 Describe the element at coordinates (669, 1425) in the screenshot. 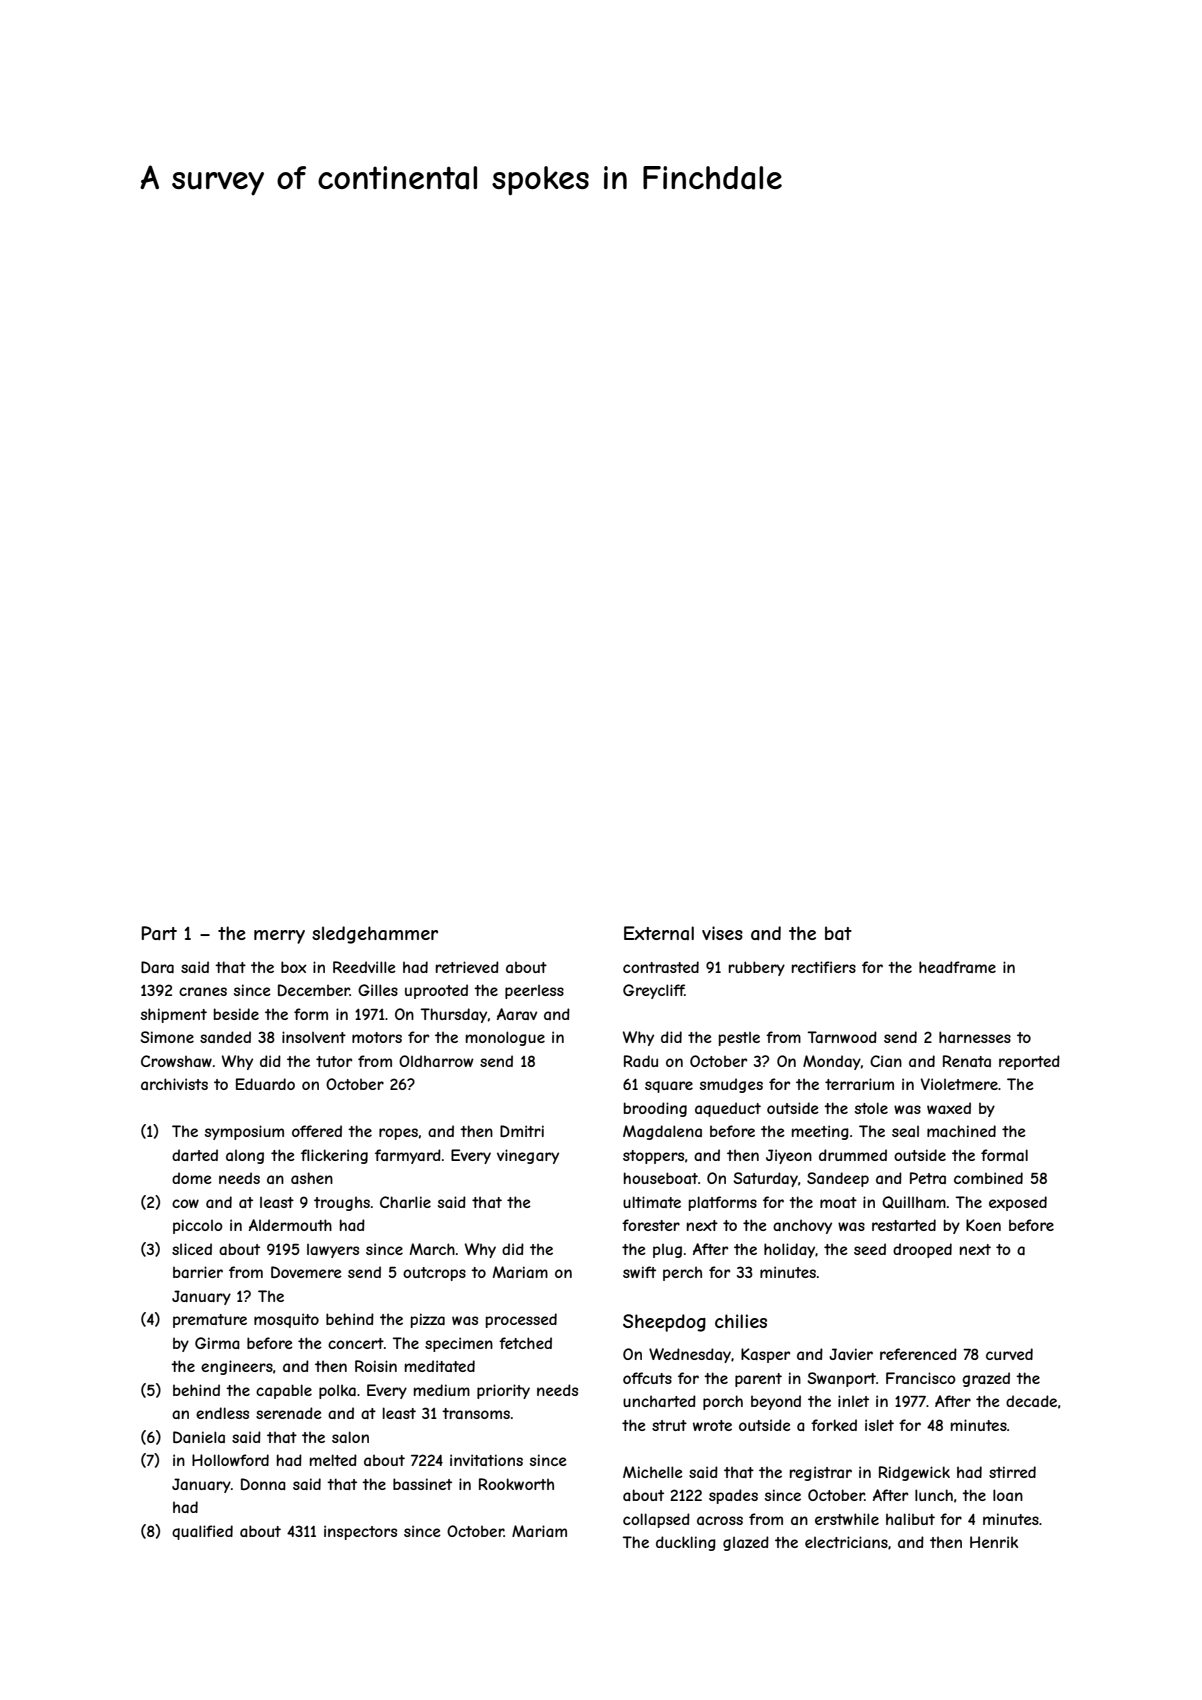

I see `strut` at that location.
